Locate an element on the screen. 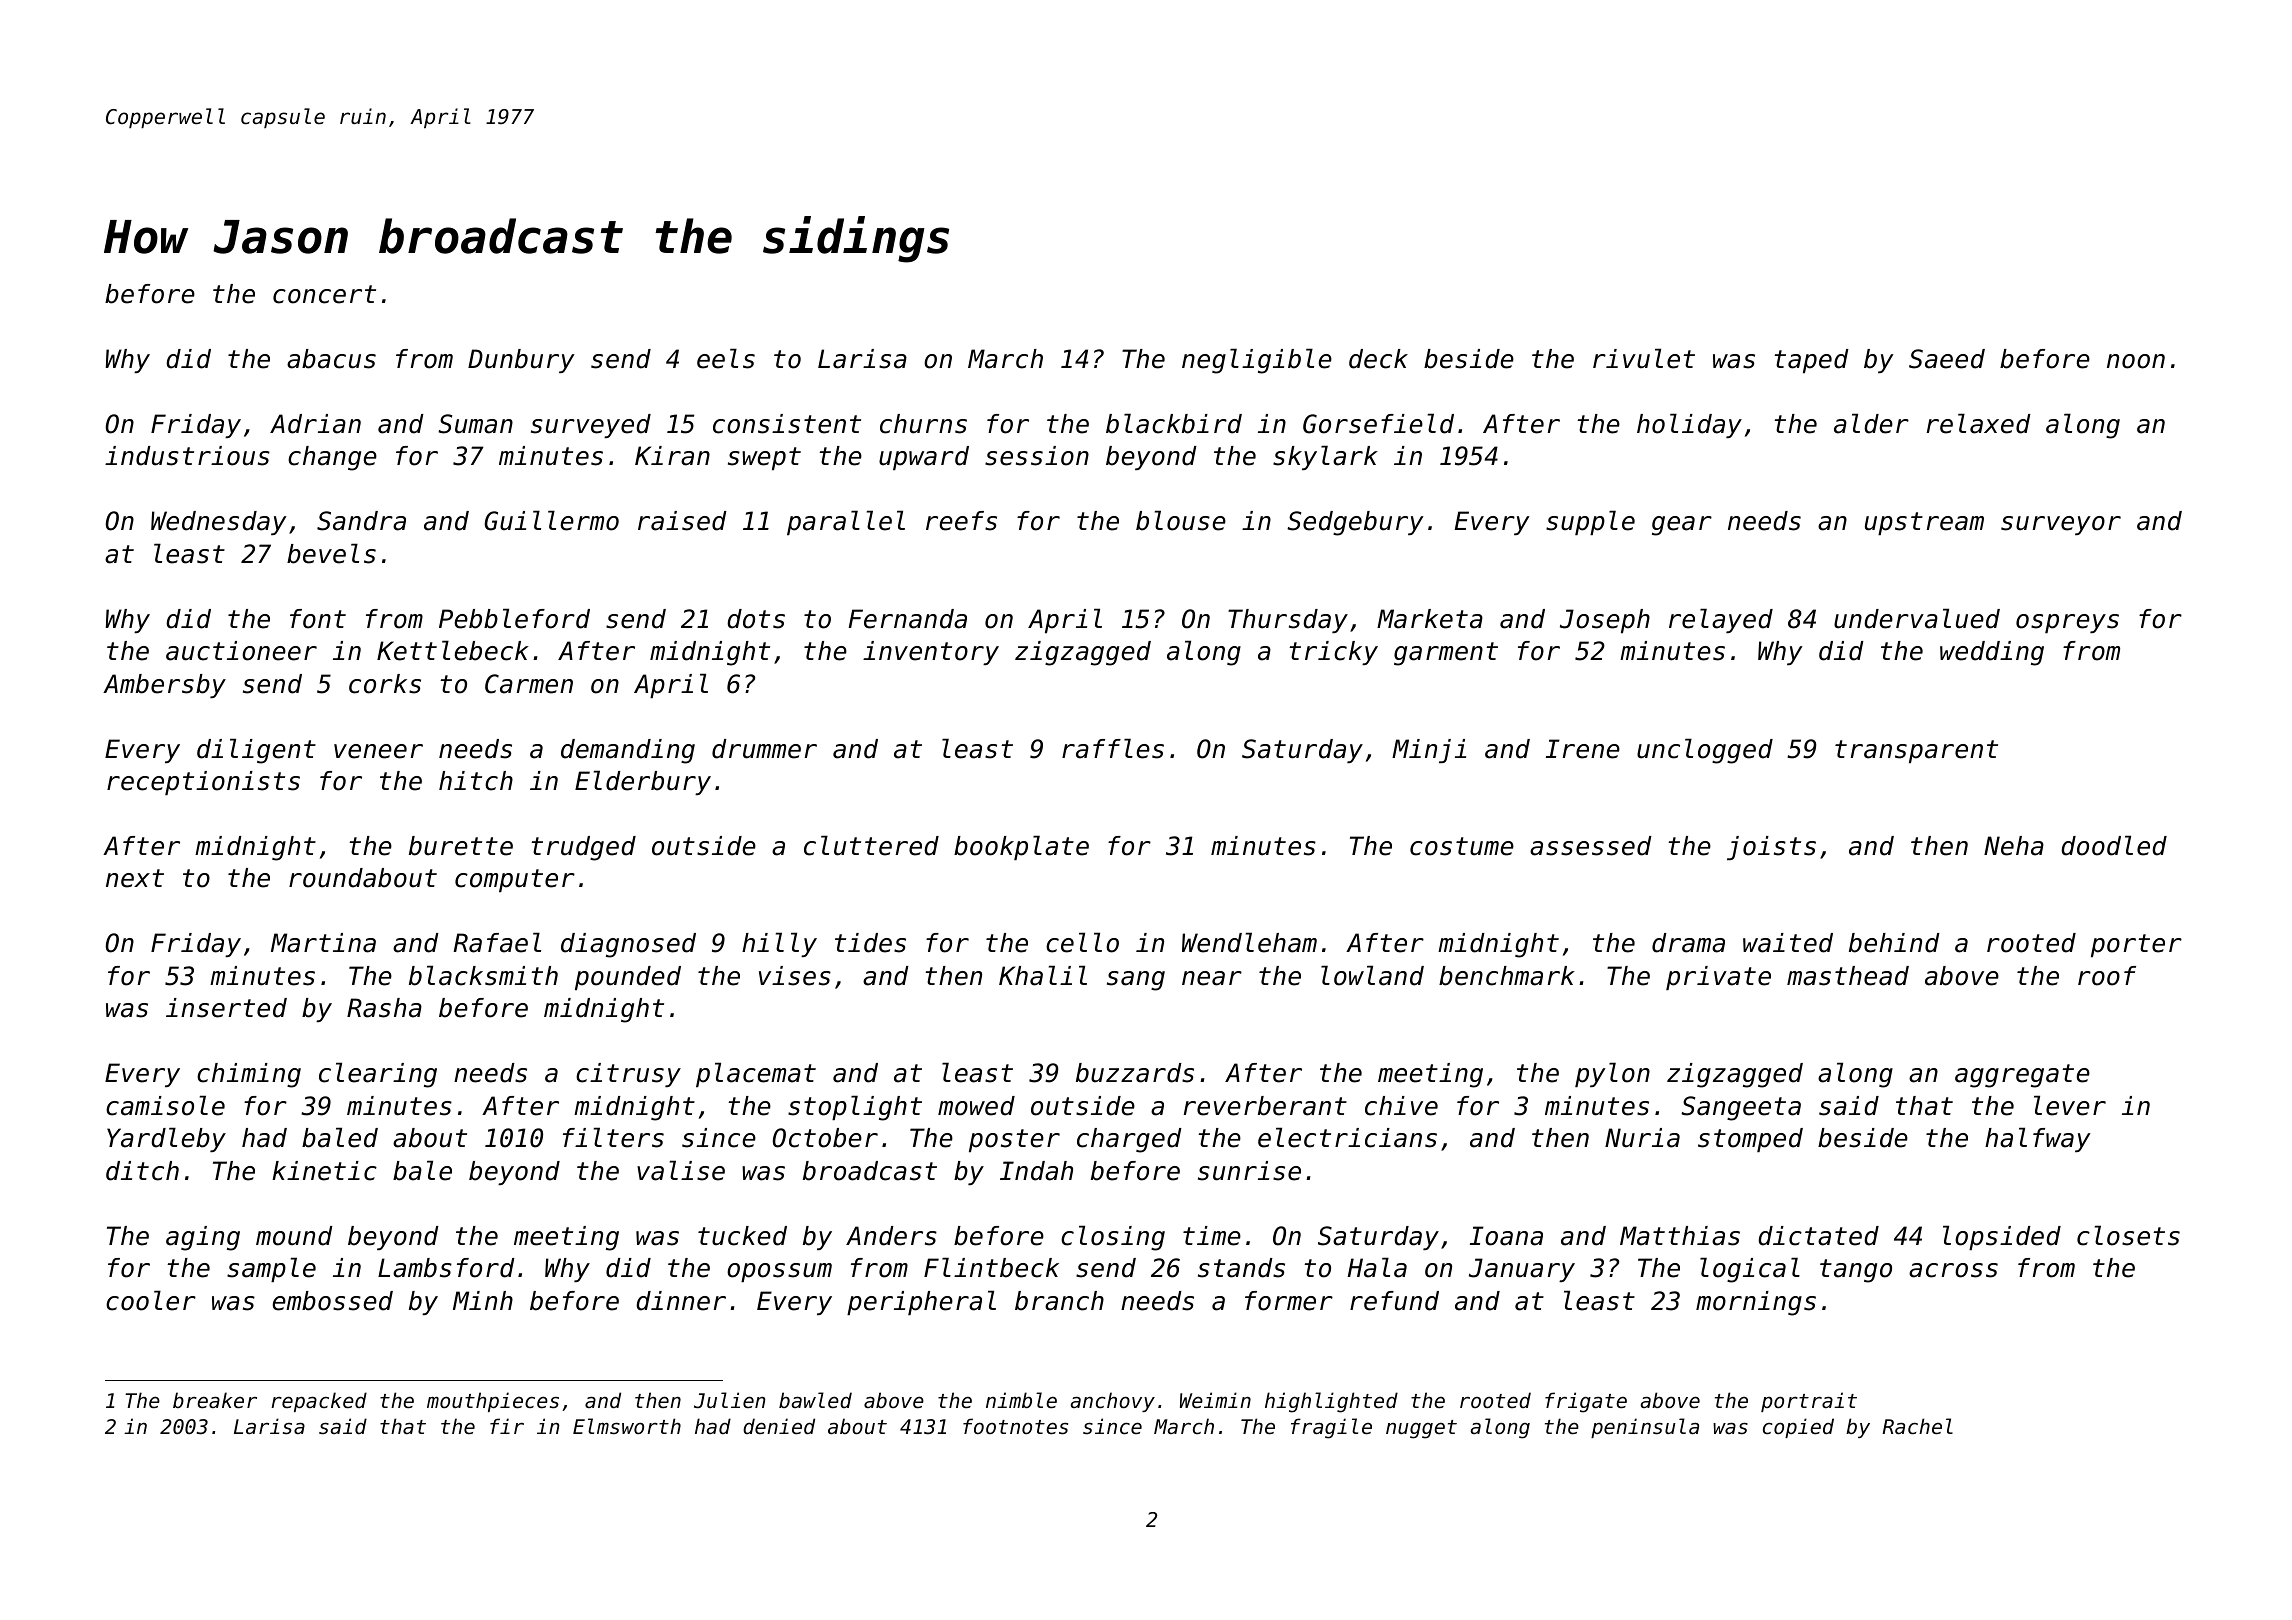 The width and height of the screenshot is (2292, 1620). inventory is located at coordinates (931, 653).
